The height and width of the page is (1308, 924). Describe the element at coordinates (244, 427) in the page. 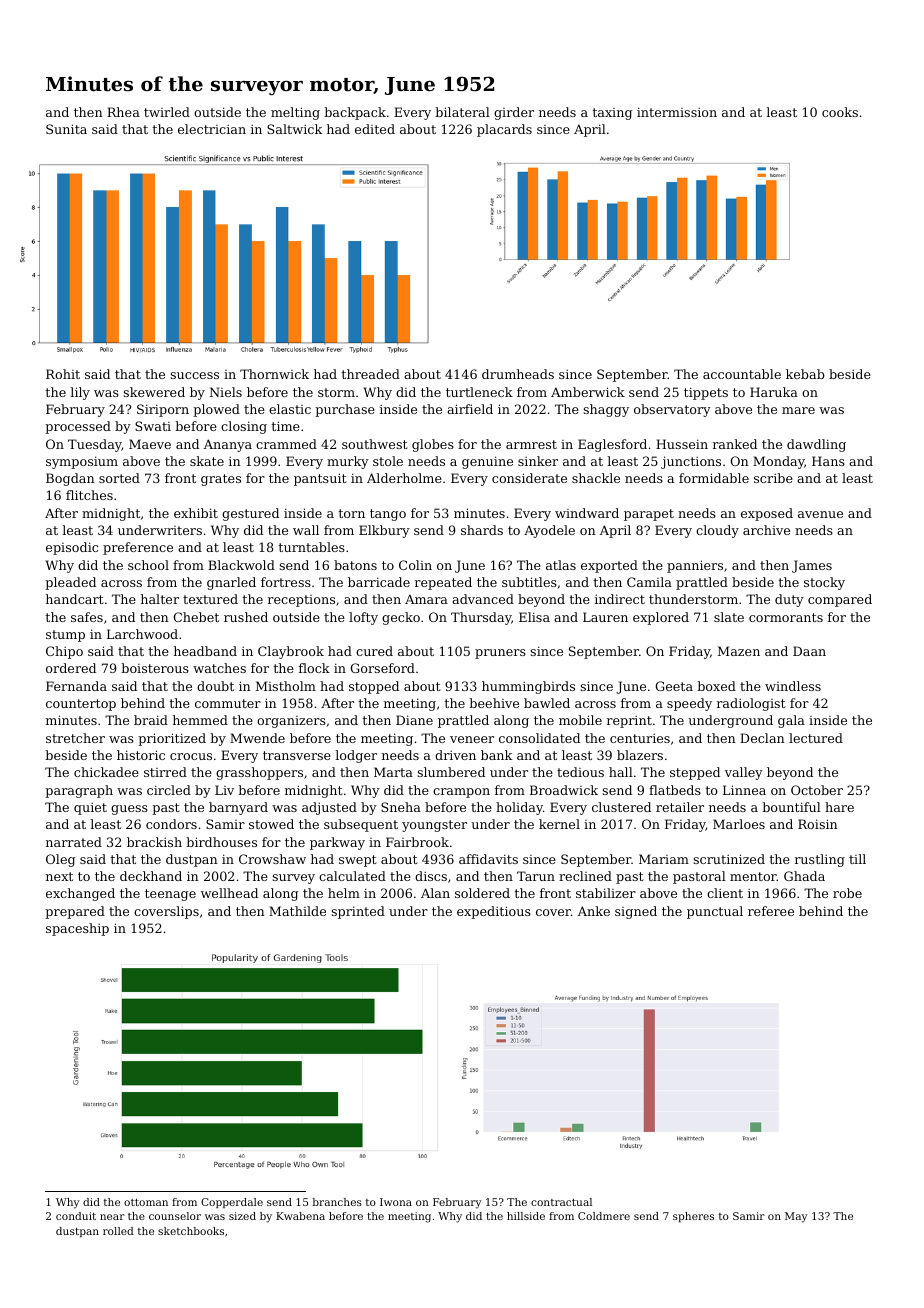

I see `closing` at that location.
